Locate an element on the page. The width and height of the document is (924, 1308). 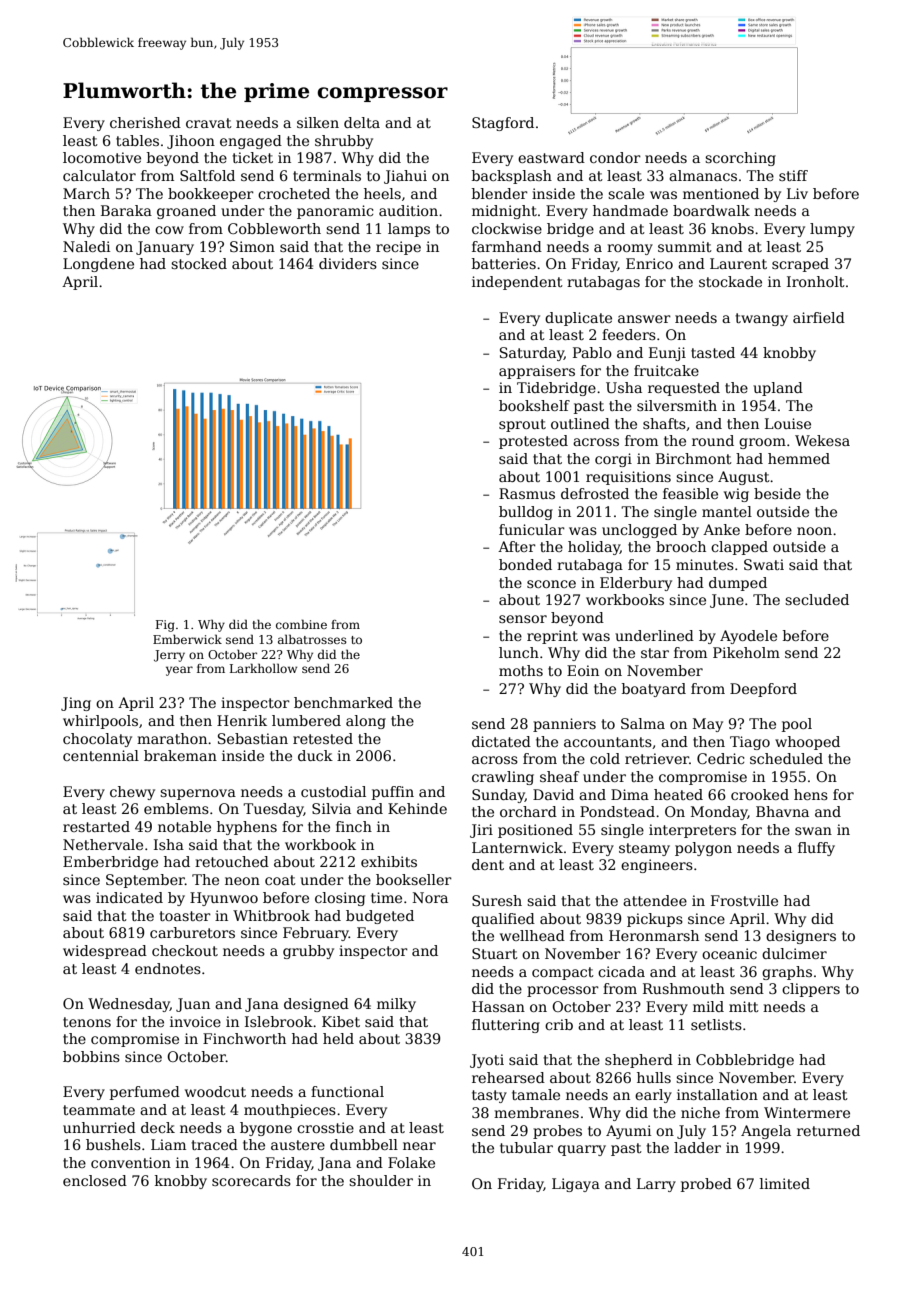
scorching is located at coordinates (740, 159).
